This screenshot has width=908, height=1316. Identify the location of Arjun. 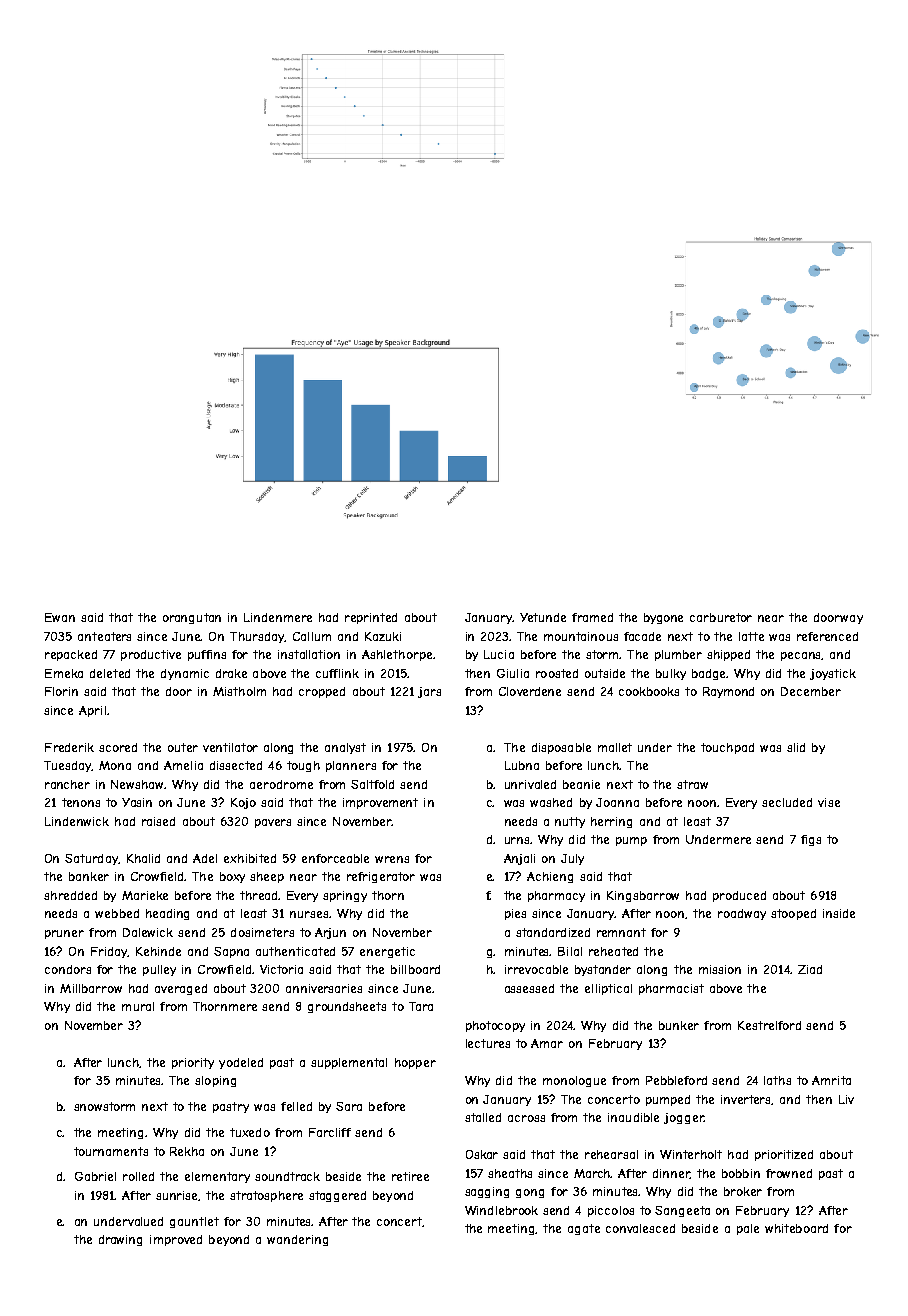
(330, 933).
